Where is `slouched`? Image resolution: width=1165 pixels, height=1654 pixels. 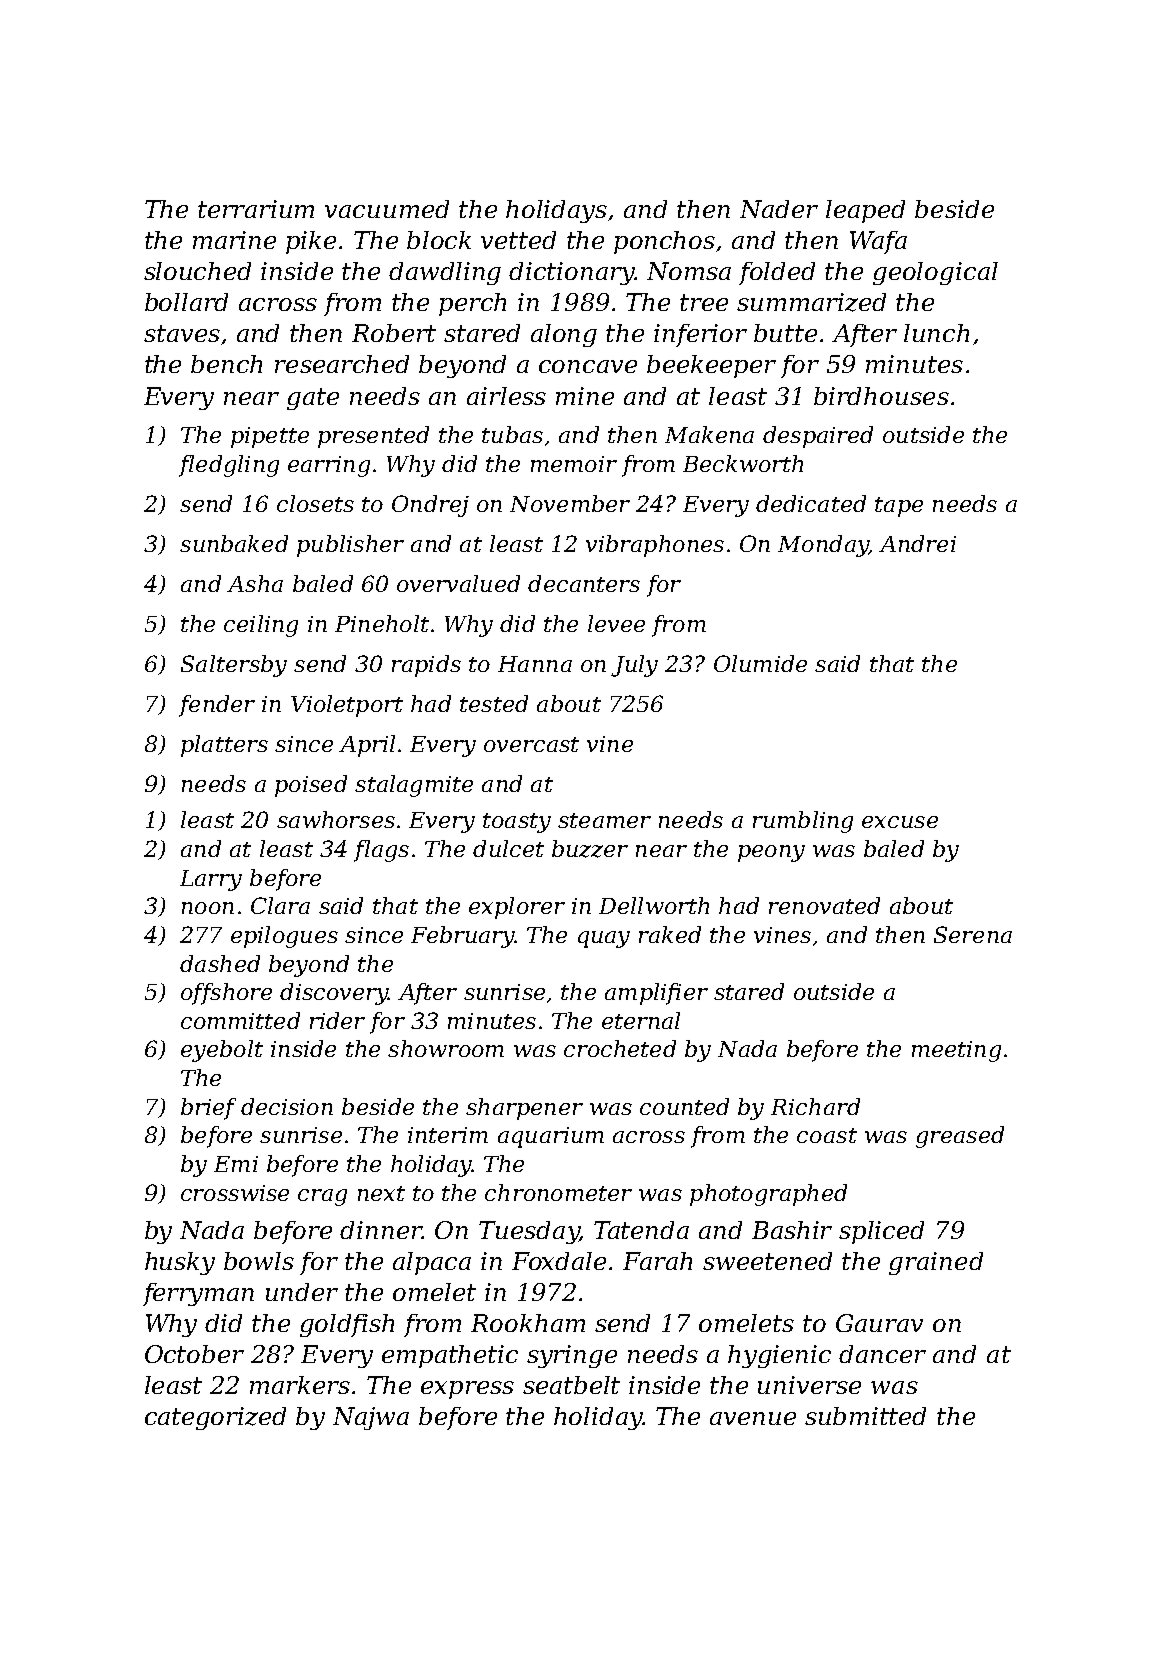 slouched is located at coordinates (197, 271).
